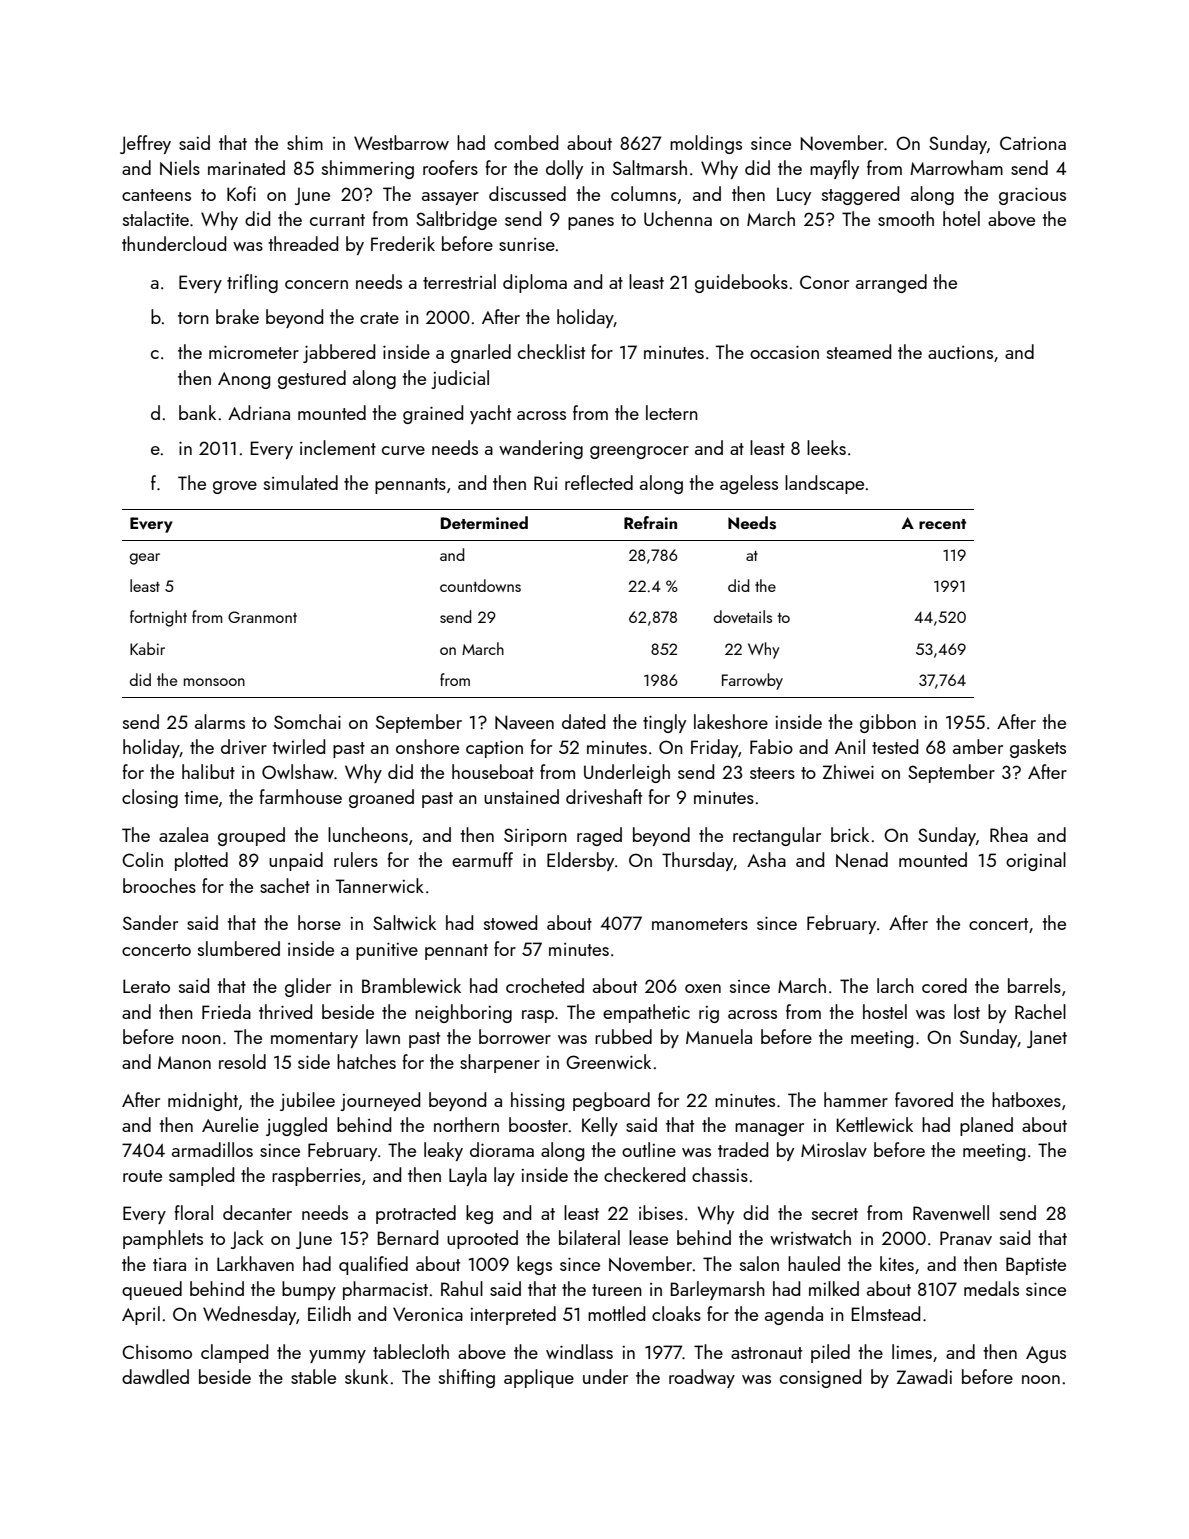 Image resolution: width=1189 pixels, height=1539 pixels. What do you see at coordinates (717, 1290) in the screenshot?
I see `Barleymarsh` at bounding box center [717, 1290].
